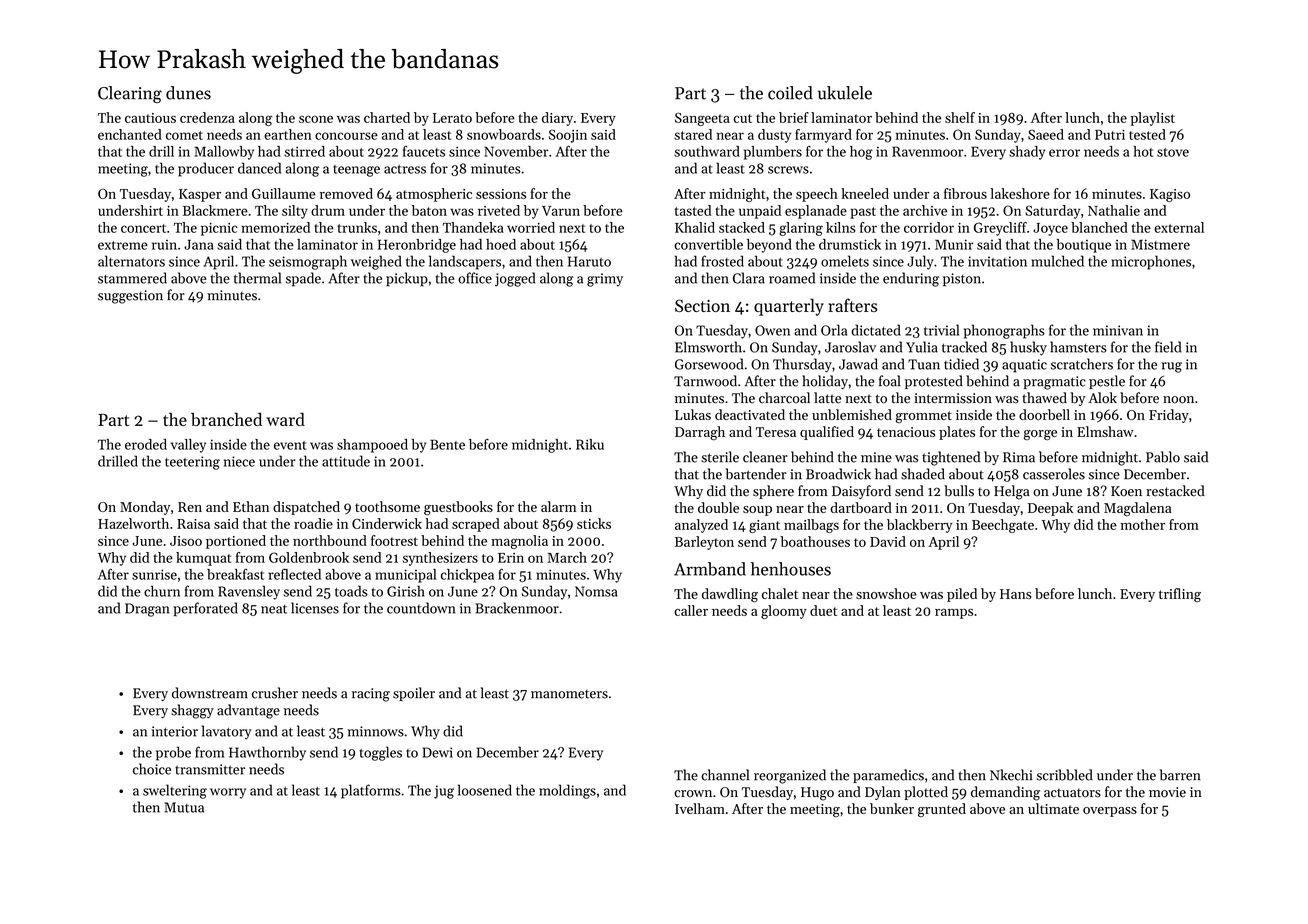  I want to click on valley, so click(188, 446).
